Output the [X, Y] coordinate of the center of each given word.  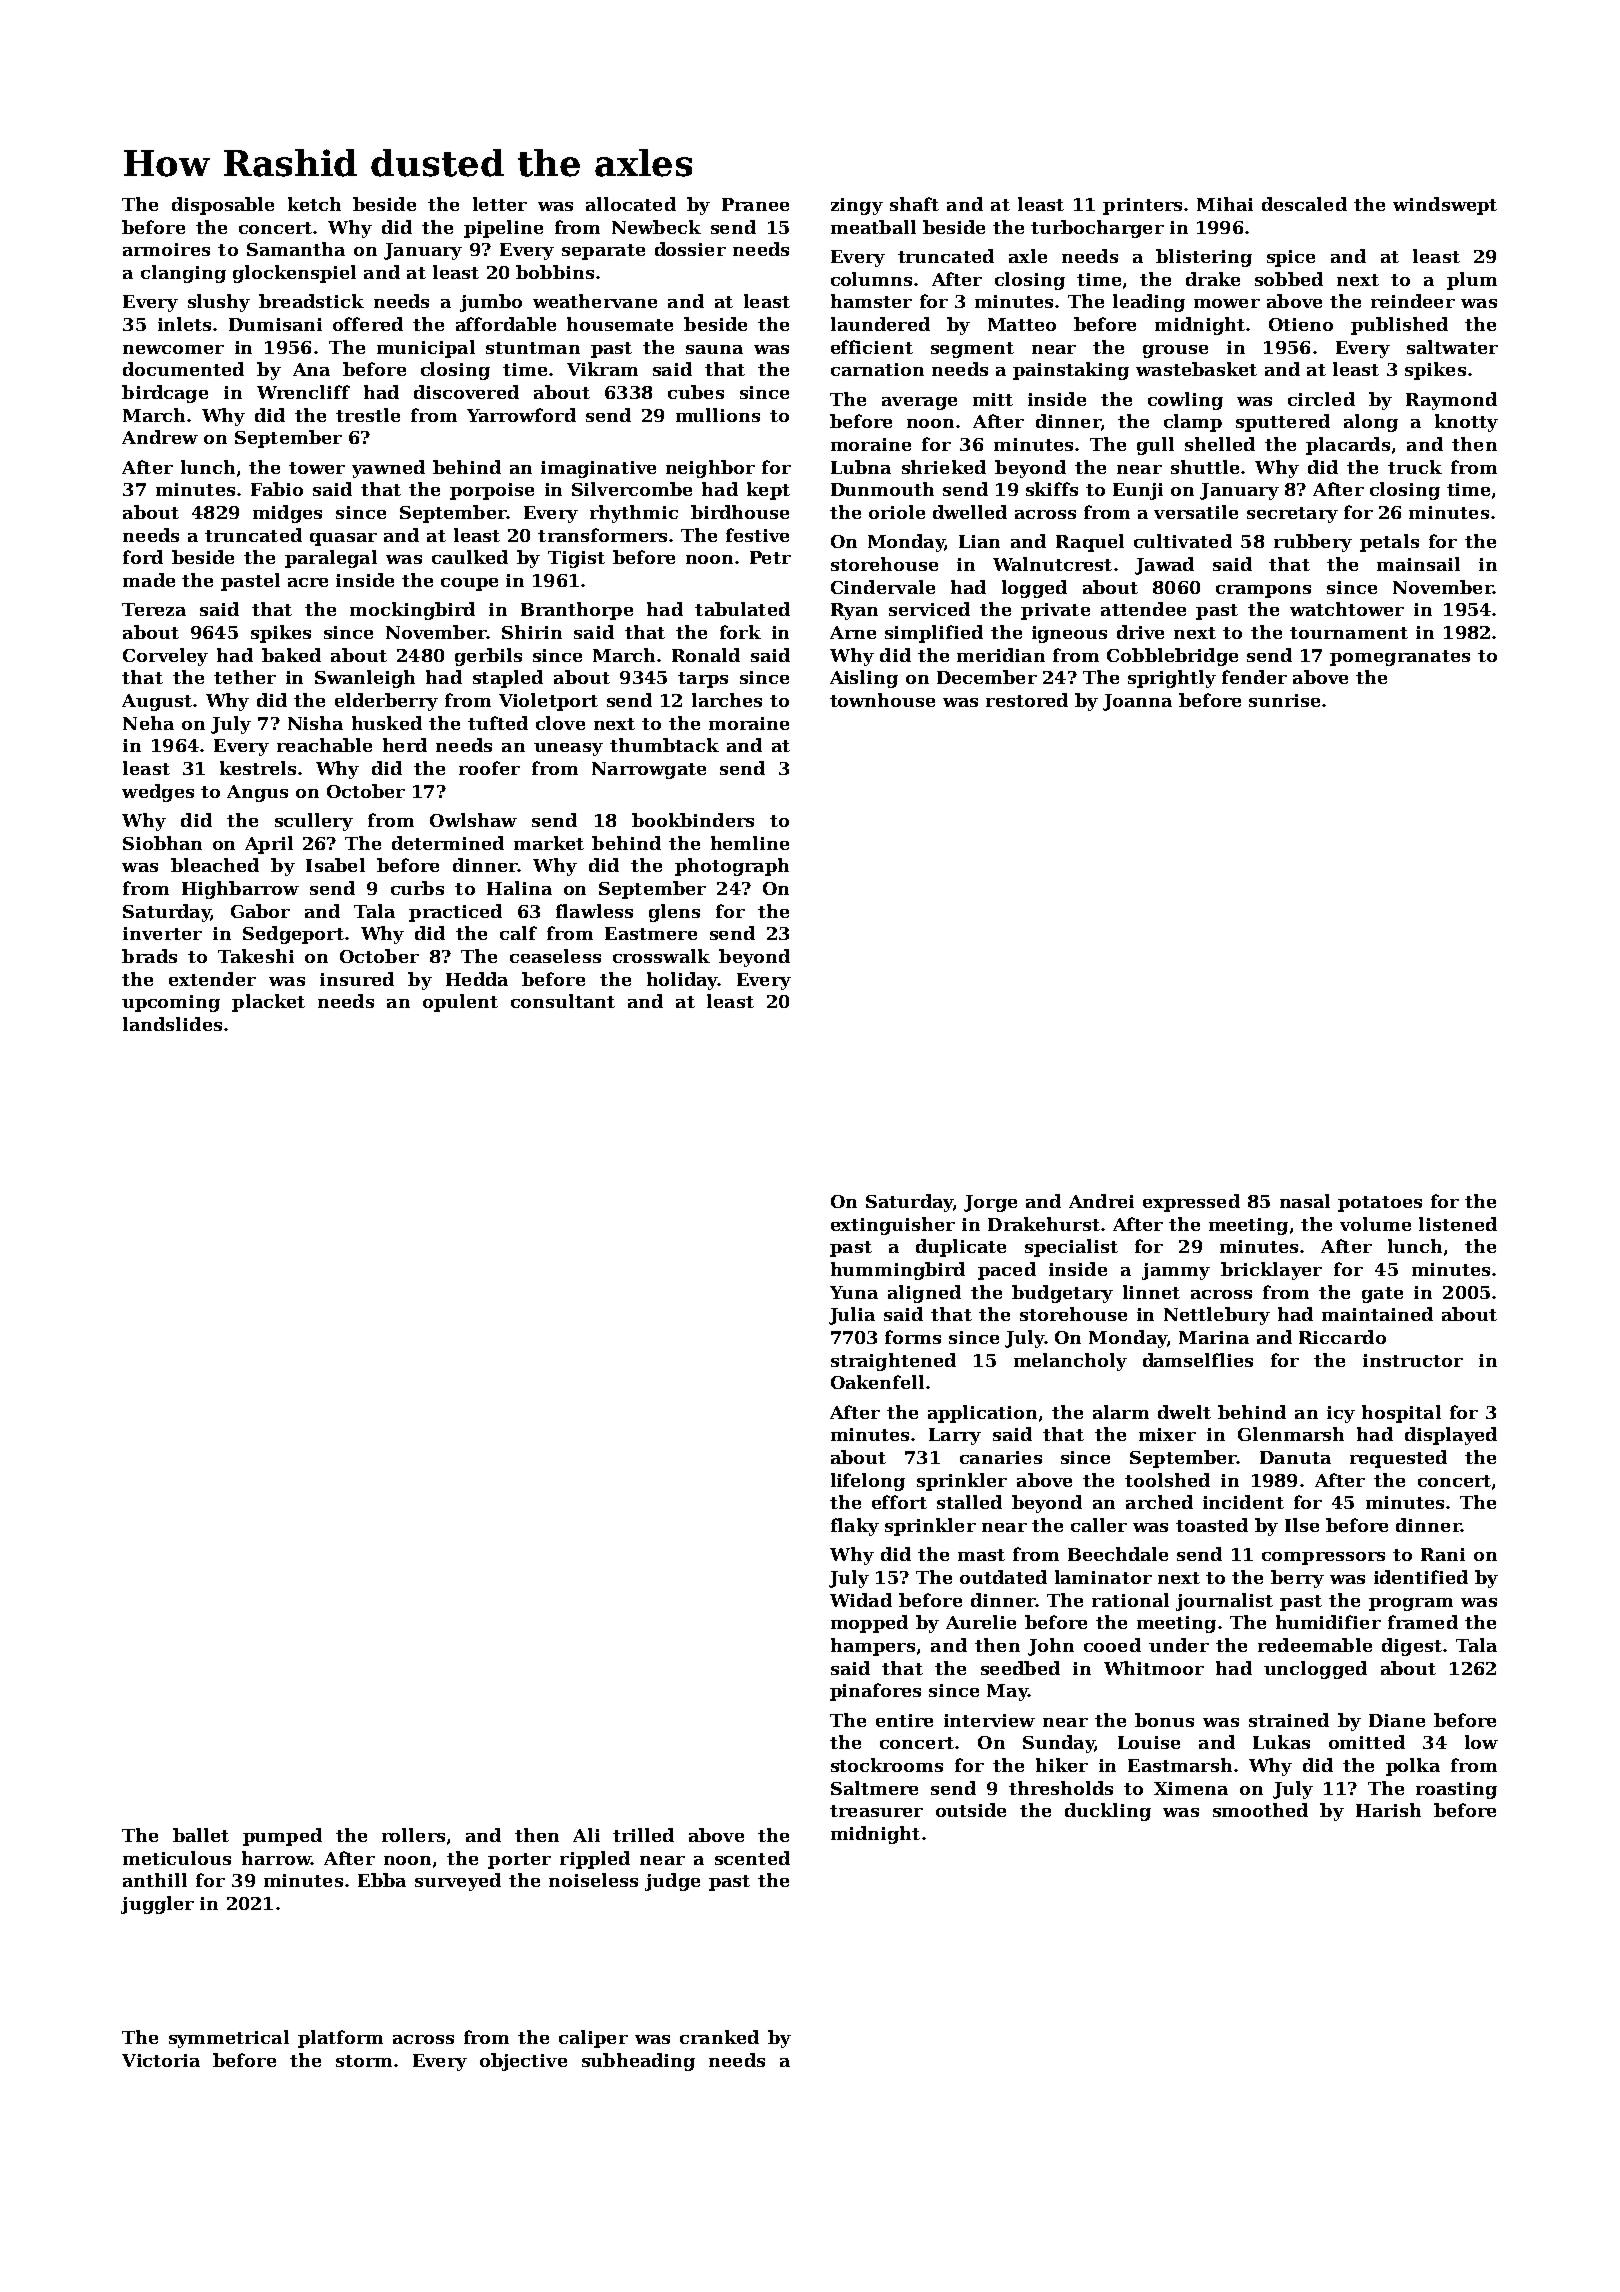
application [982, 1414]
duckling [1108, 1812]
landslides [172, 1024]
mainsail [1418, 564]
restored [1027, 700]
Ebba [382, 1880]
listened [1458, 1224]
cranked [719, 2037]
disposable [223, 206]
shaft [914, 204]
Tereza [154, 609]
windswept [1445, 206]
